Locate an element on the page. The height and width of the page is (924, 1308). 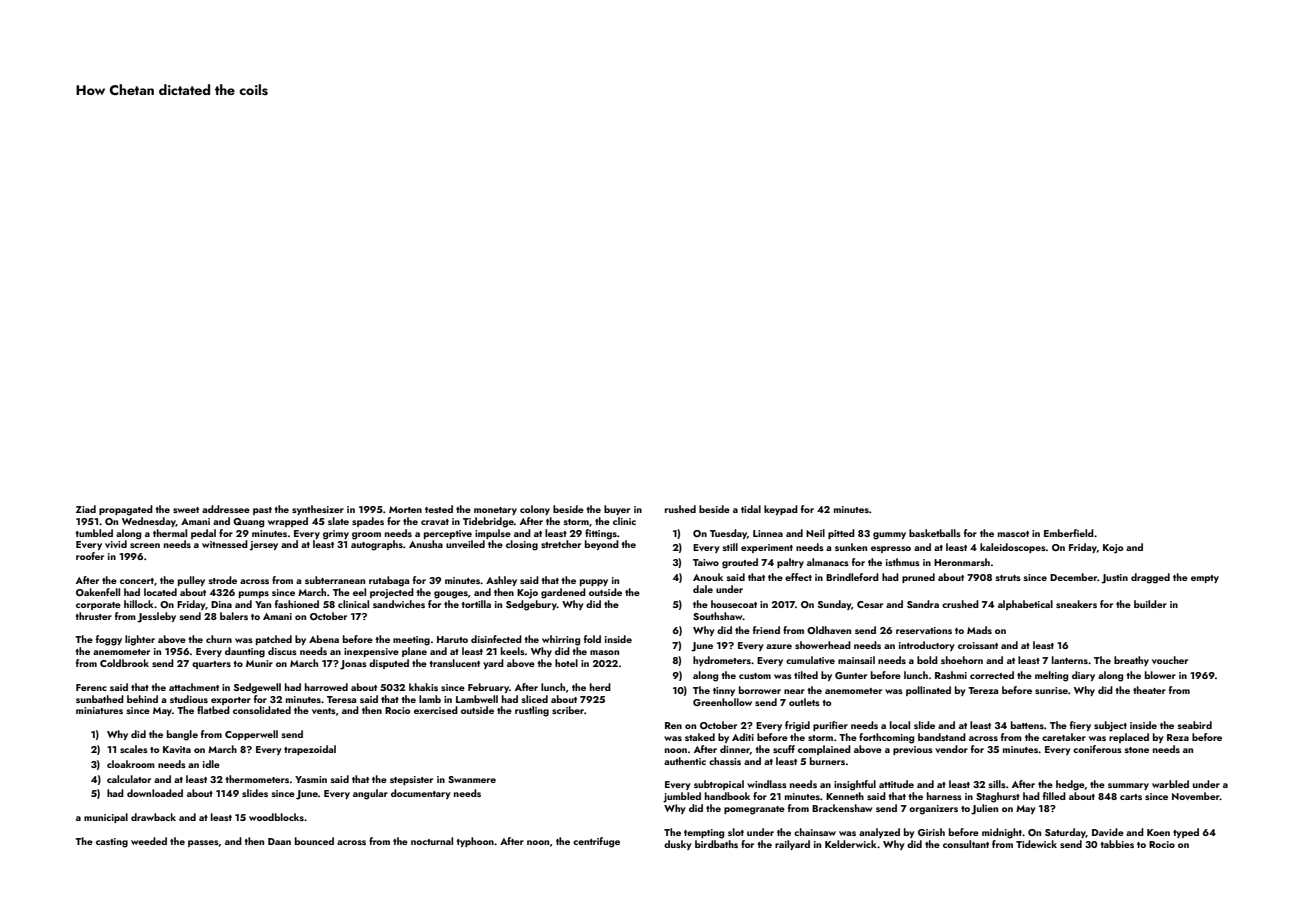
dale is located at coordinates (703, 589).
